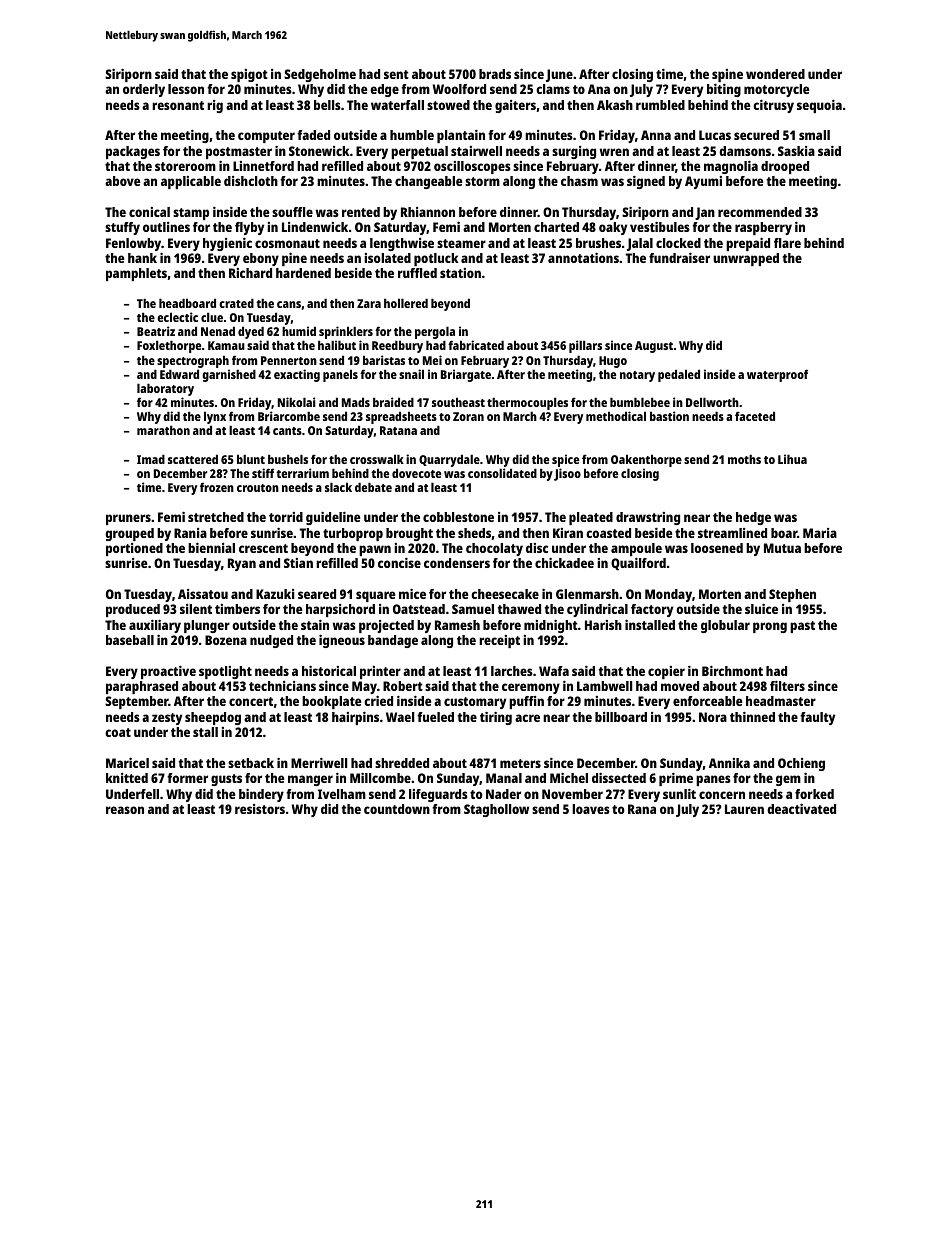 The width and height of the screenshot is (952, 1233). What do you see at coordinates (559, 75) in the screenshot?
I see `June` at bounding box center [559, 75].
